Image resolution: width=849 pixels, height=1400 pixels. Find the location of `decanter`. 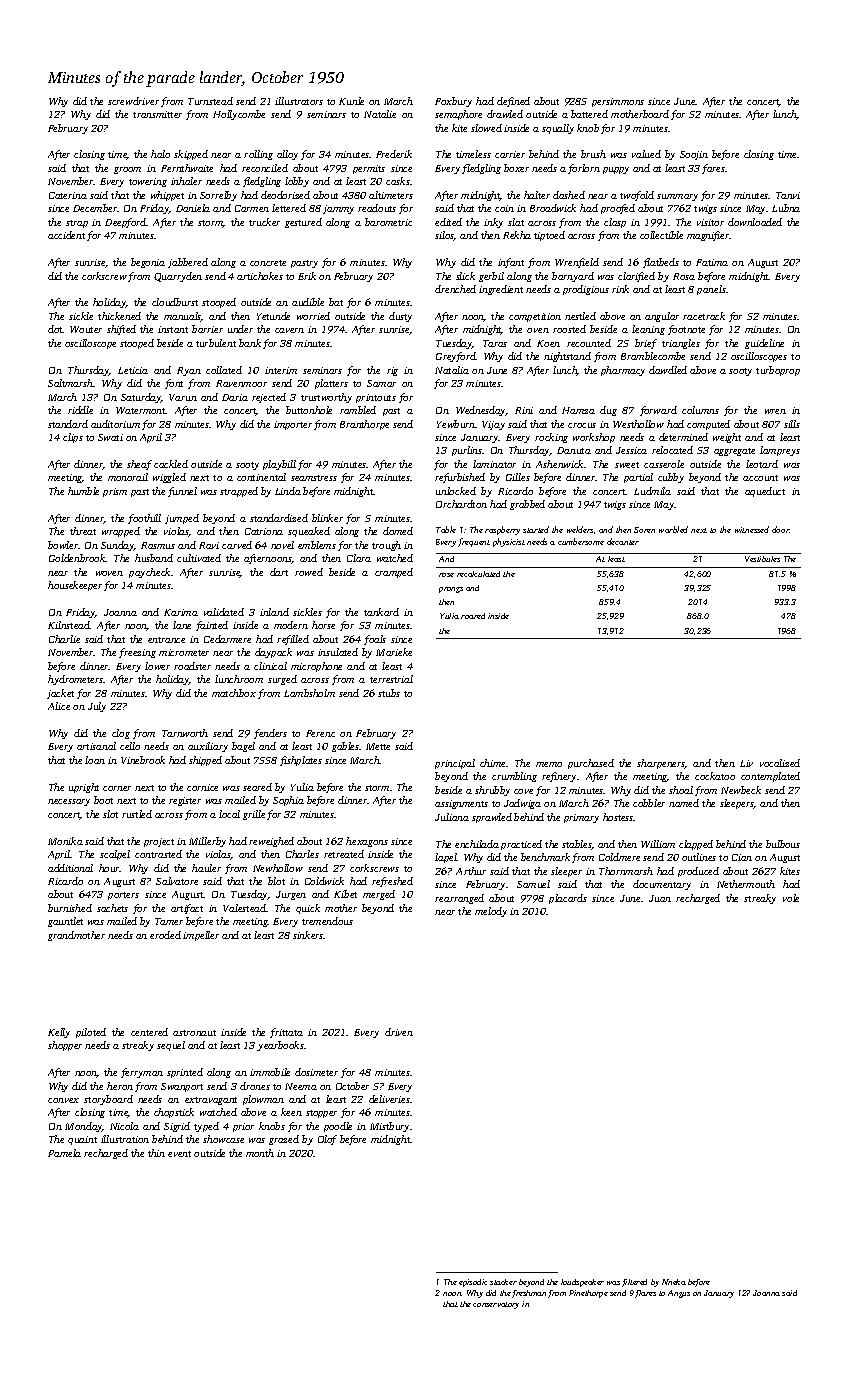

decanter is located at coordinates (623, 541).
